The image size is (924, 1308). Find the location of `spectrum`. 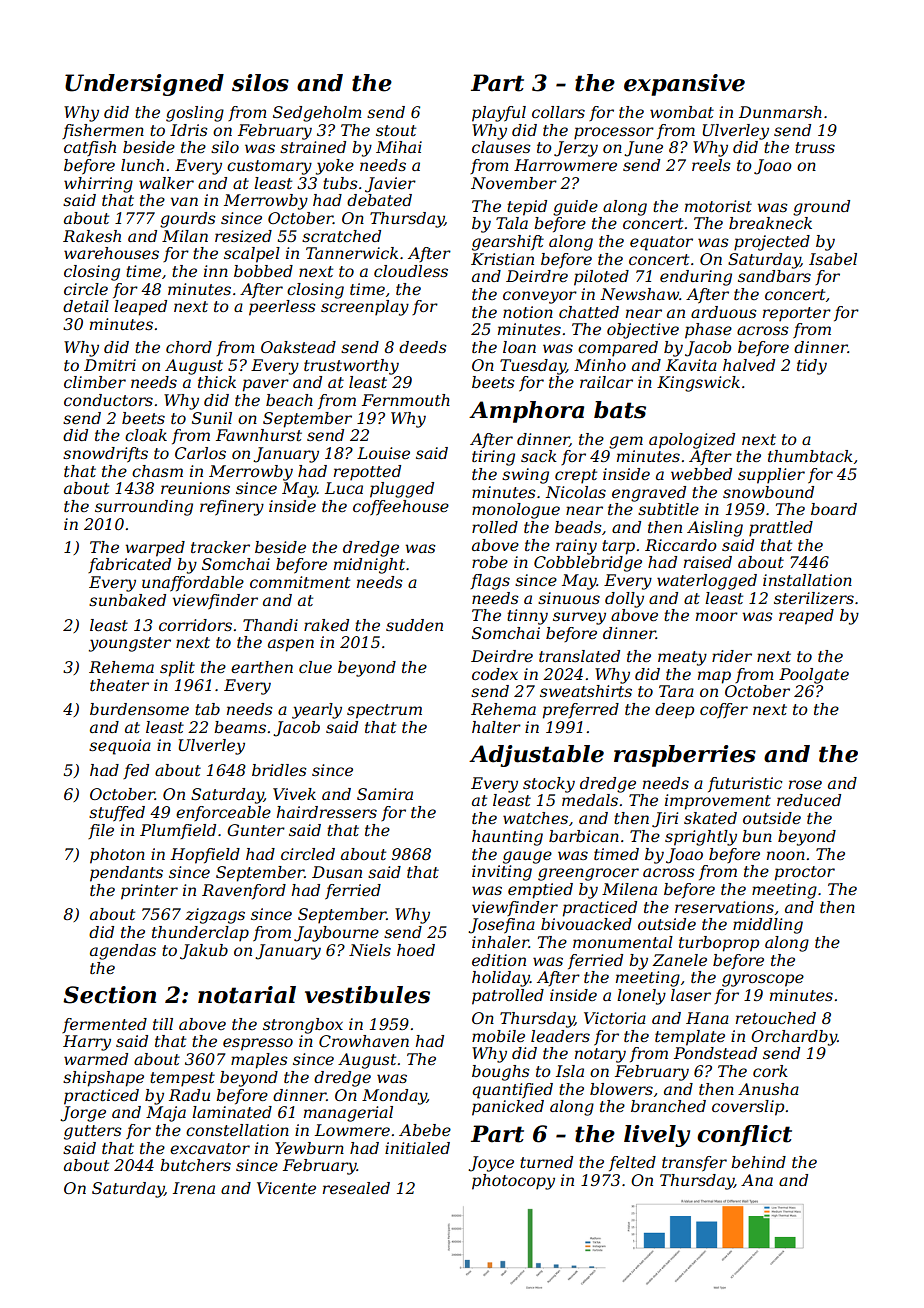

spectrum is located at coordinates (384, 711).
